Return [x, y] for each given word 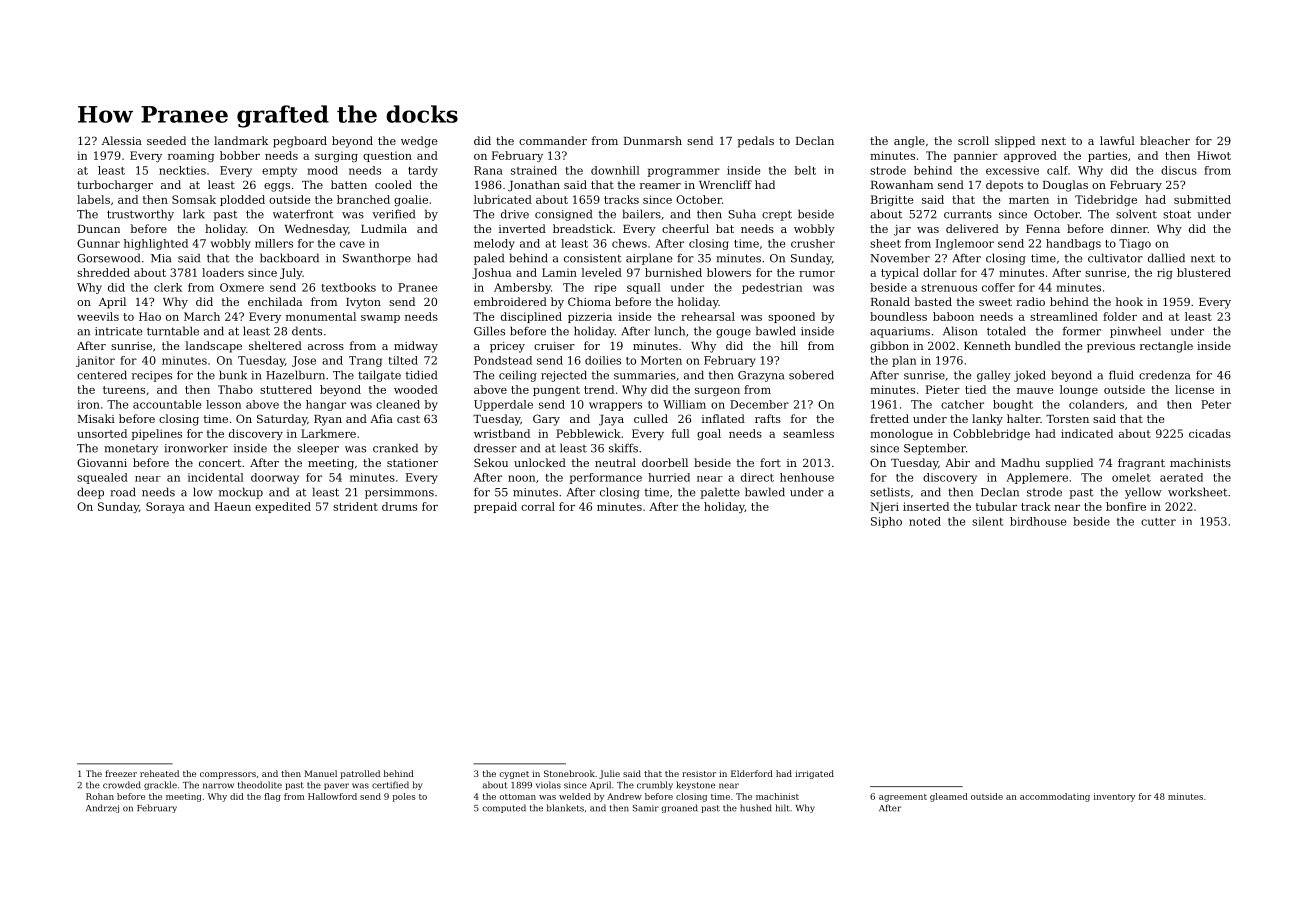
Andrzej [102, 808]
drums [399, 506]
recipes [152, 376]
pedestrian [772, 288]
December [759, 404]
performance [605, 478]
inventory [1114, 797]
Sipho [886, 522]
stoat [1177, 214]
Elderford [752, 773]
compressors [228, 775]
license [1194, 389]
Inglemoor [965, 244]
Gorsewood [108, 258]
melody [494, 244]
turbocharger [115, 186]
